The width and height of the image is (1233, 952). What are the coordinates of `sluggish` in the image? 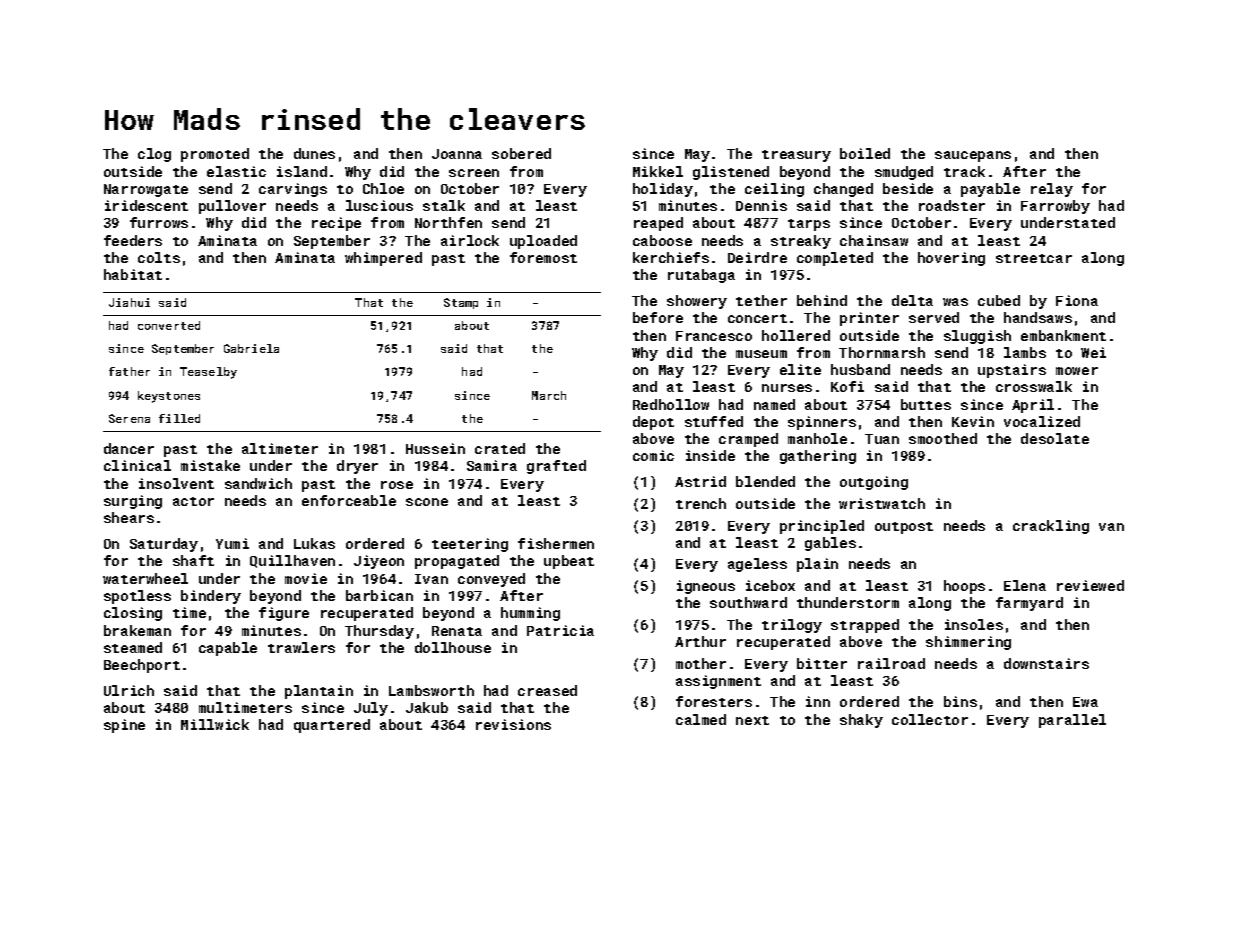 It's located at (977, 337).
